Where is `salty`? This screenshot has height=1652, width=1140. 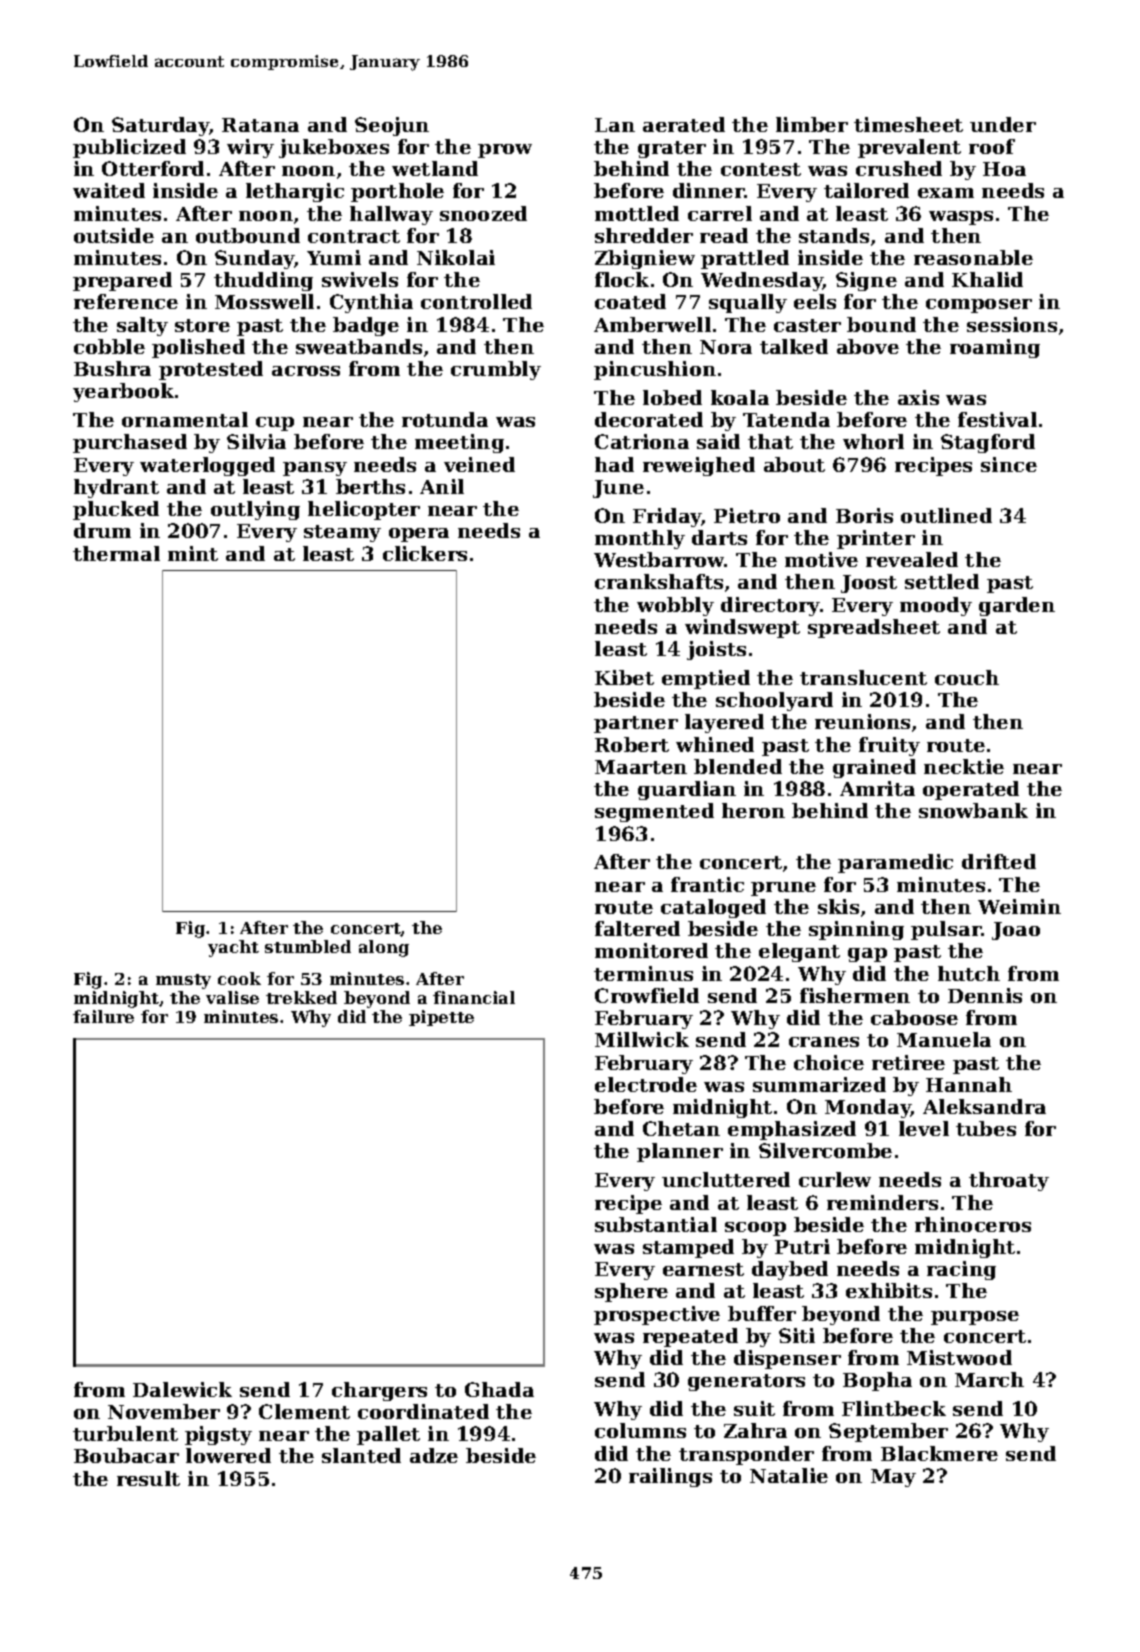
salty is located at coordinates (142, 326).
